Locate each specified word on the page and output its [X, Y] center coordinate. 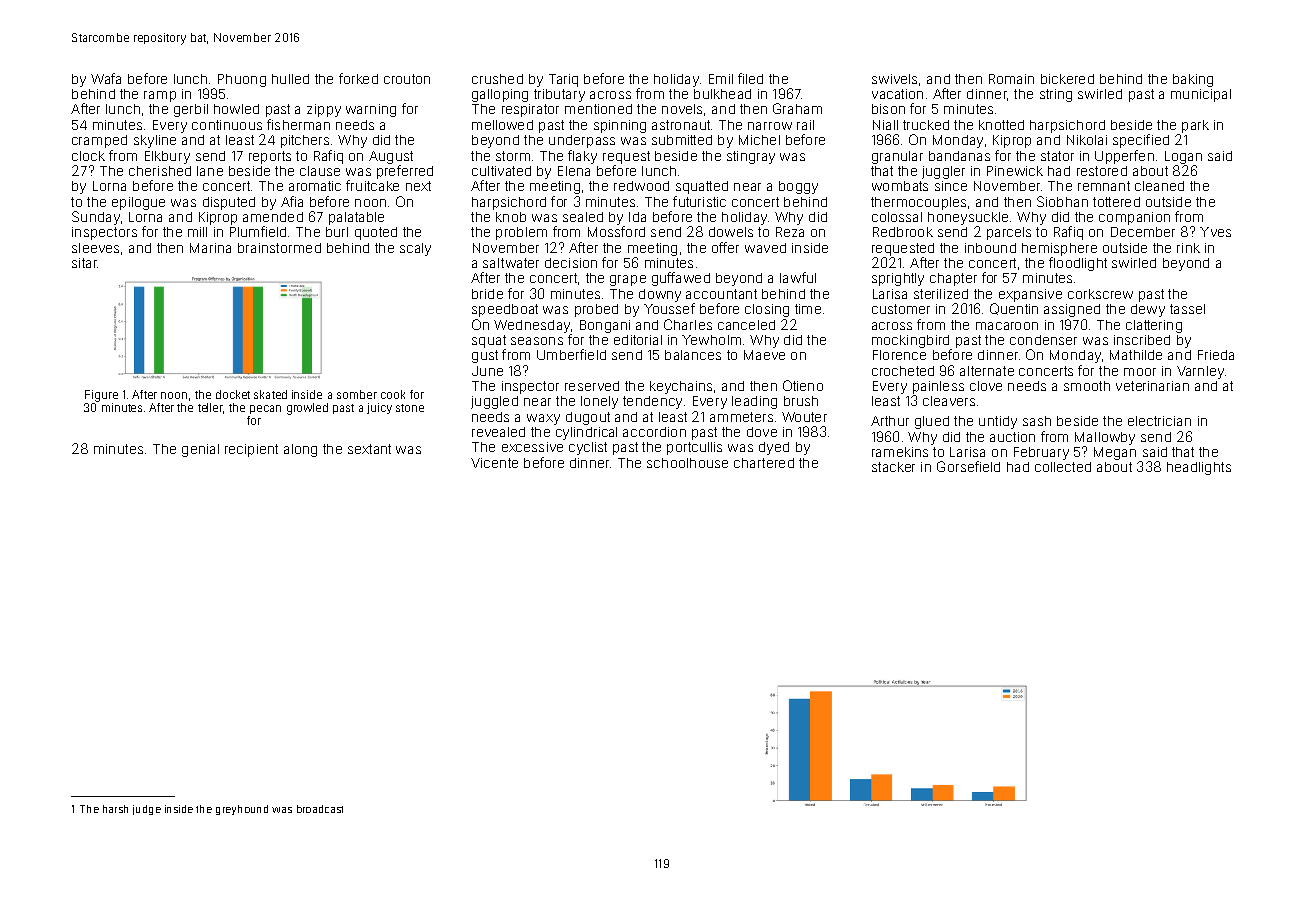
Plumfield [258, 231]
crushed [497, 79]
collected [1063, 467]
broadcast [320, 809]
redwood [641, 186]
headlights [1199, 468]
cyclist [588, 448]
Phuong [242, 80]
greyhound [242, 810]
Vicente [494, 463]
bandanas [959, 156]
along [300, 450]
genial [200, 450]
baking [1193, 80]
